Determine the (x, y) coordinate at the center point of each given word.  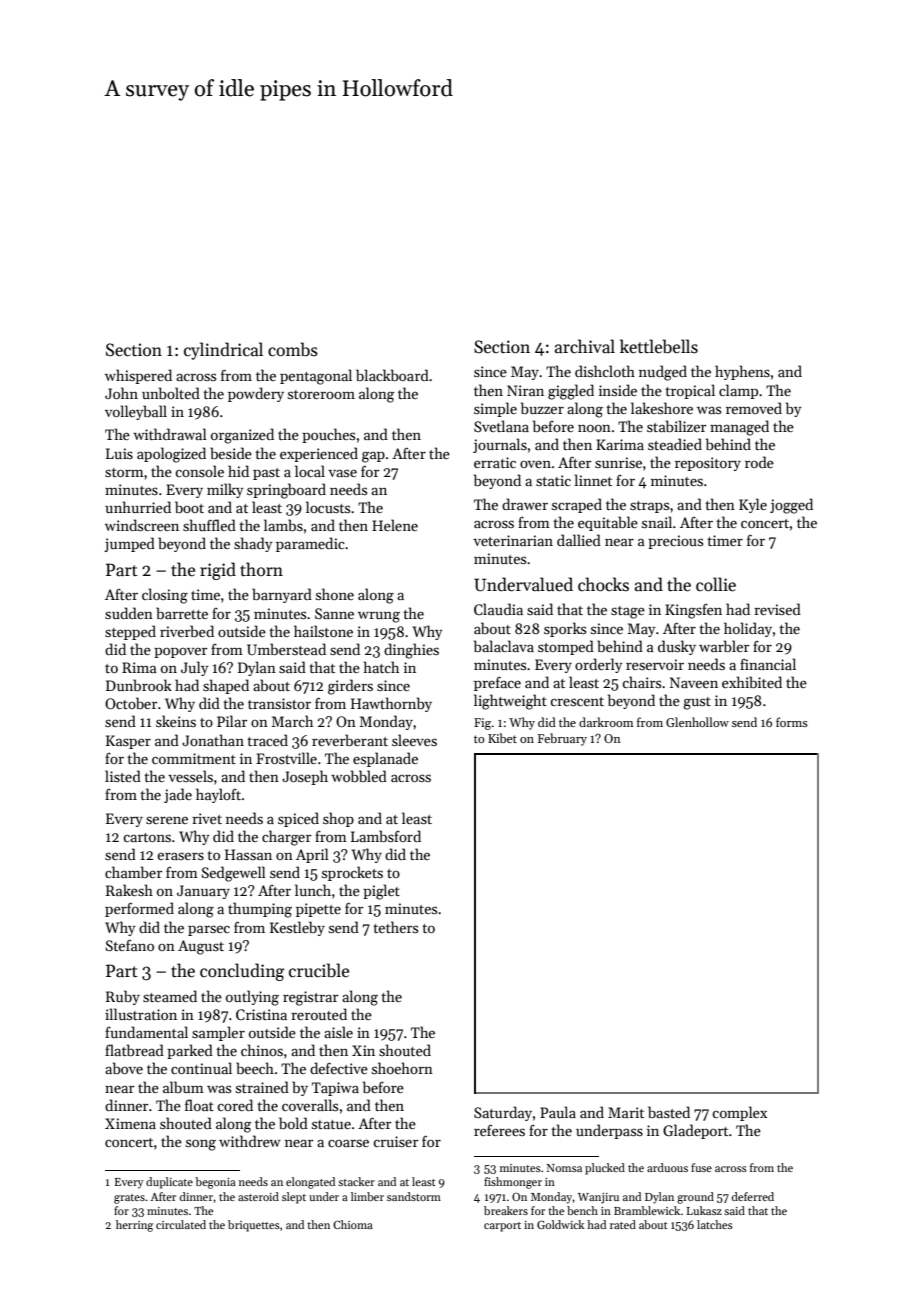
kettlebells (659, 346)
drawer (525, 504)
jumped (129, 544)
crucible (319, 970)
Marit (626, 1112)
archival (585, 346)
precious (675, 542)
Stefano (130, 945)
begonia (215, 1183)
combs (293, 349)
